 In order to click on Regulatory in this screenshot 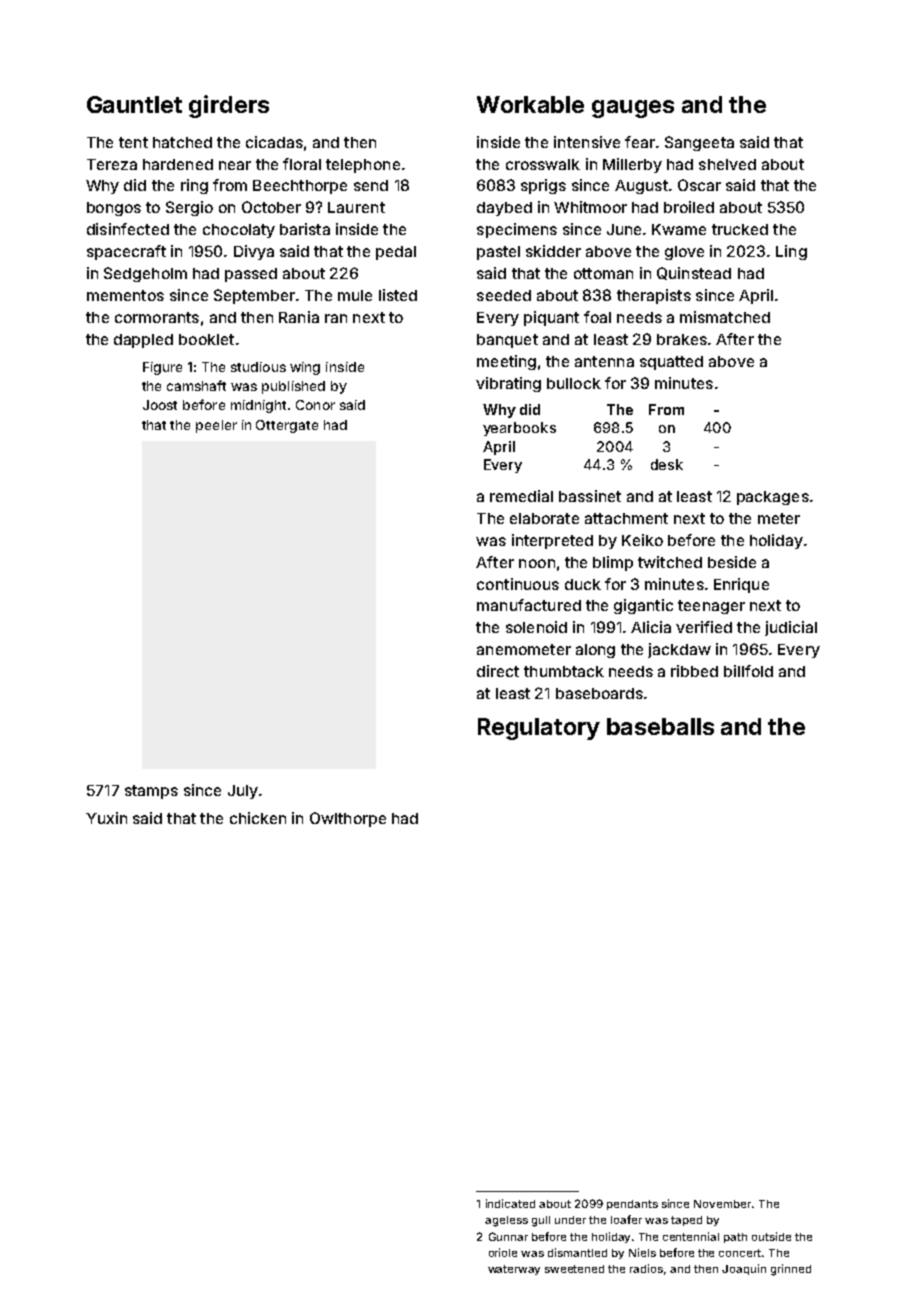, I will do `click(539, 729)`.
